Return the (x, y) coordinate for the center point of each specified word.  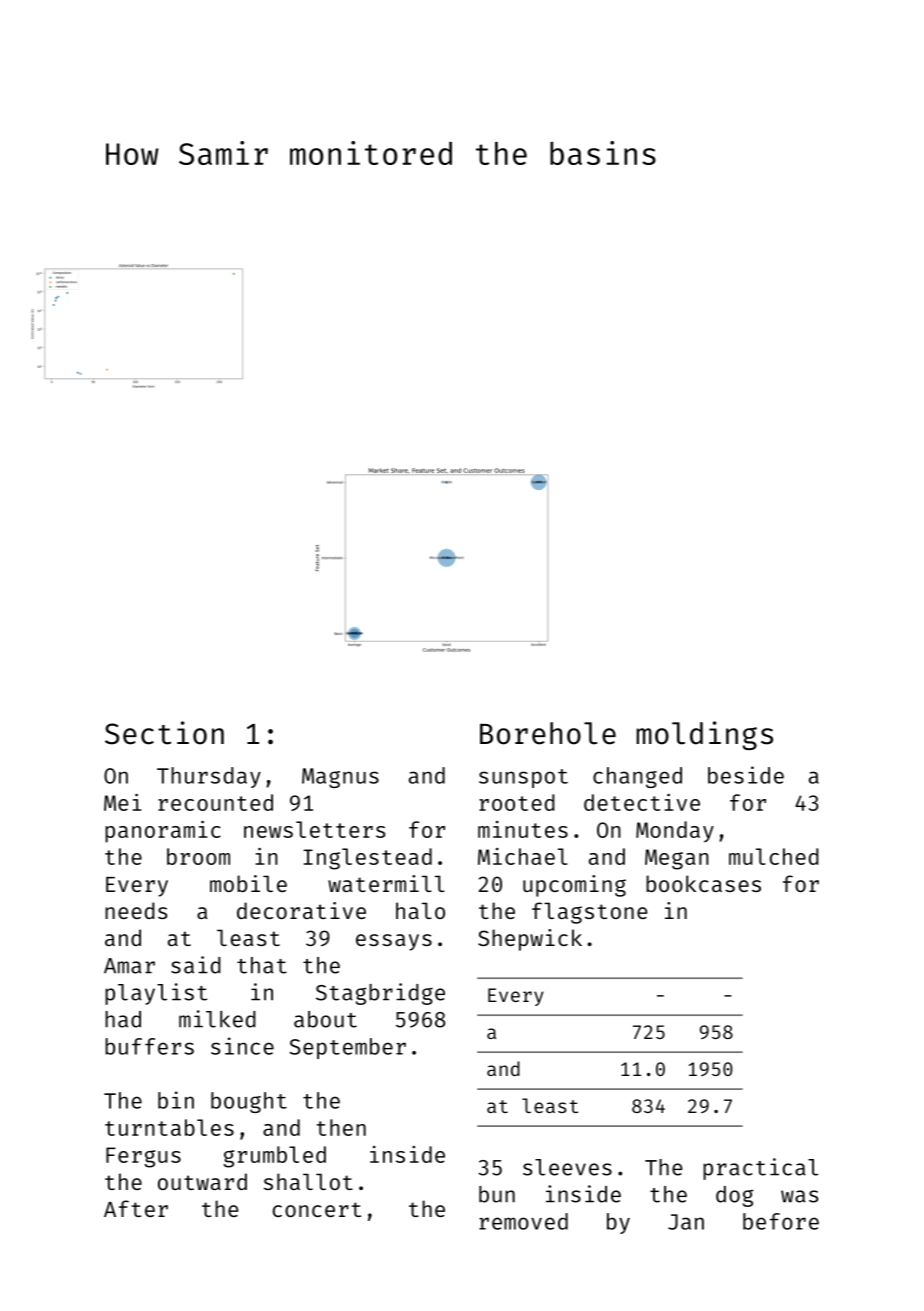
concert (317, 1209)
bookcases (703, 883)
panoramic (163, 832)
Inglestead (368, 859)
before (781, 1221)
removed (523, 1221)
